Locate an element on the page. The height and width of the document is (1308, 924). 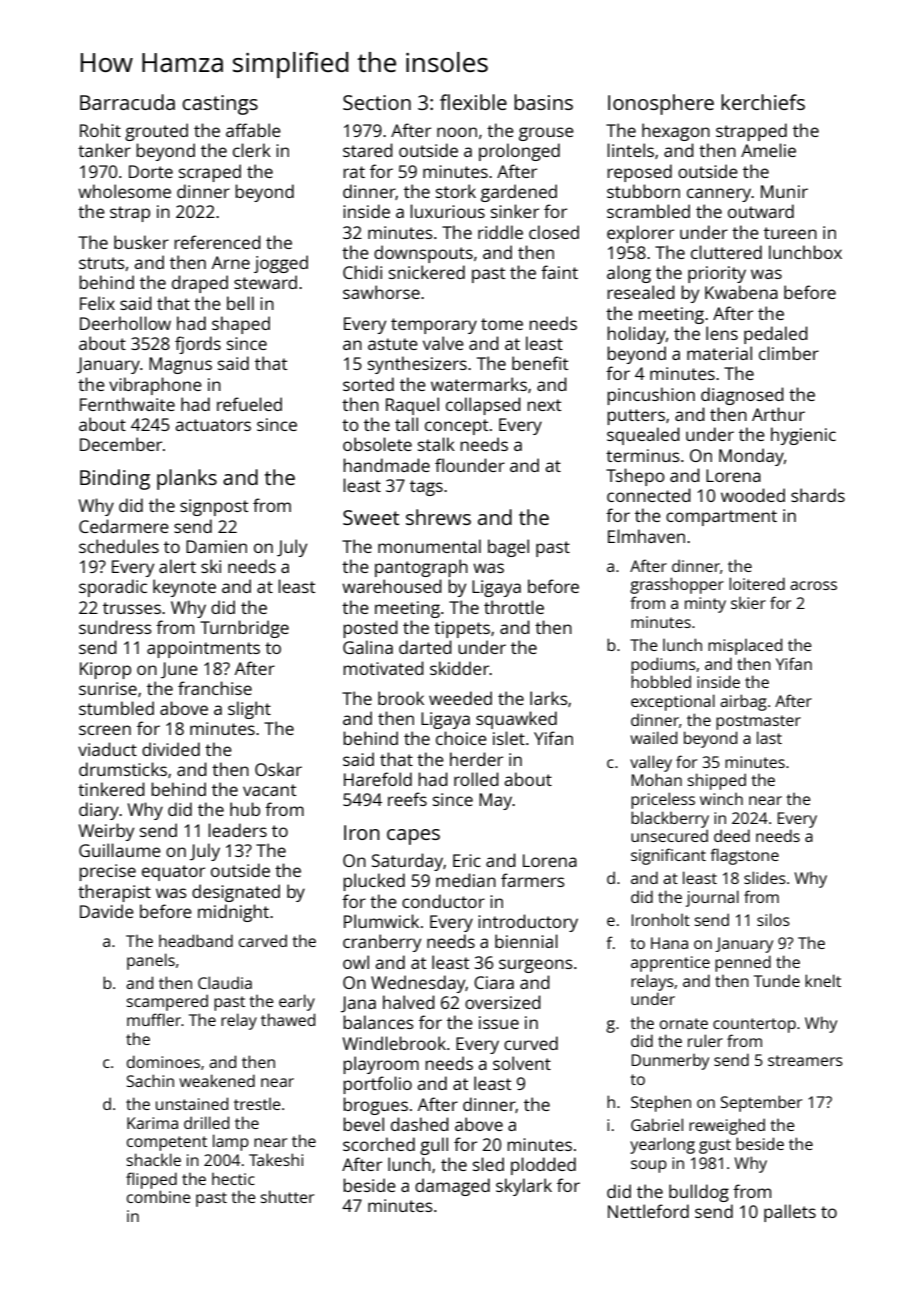
unstained is located at coordinates (192, 1103).
